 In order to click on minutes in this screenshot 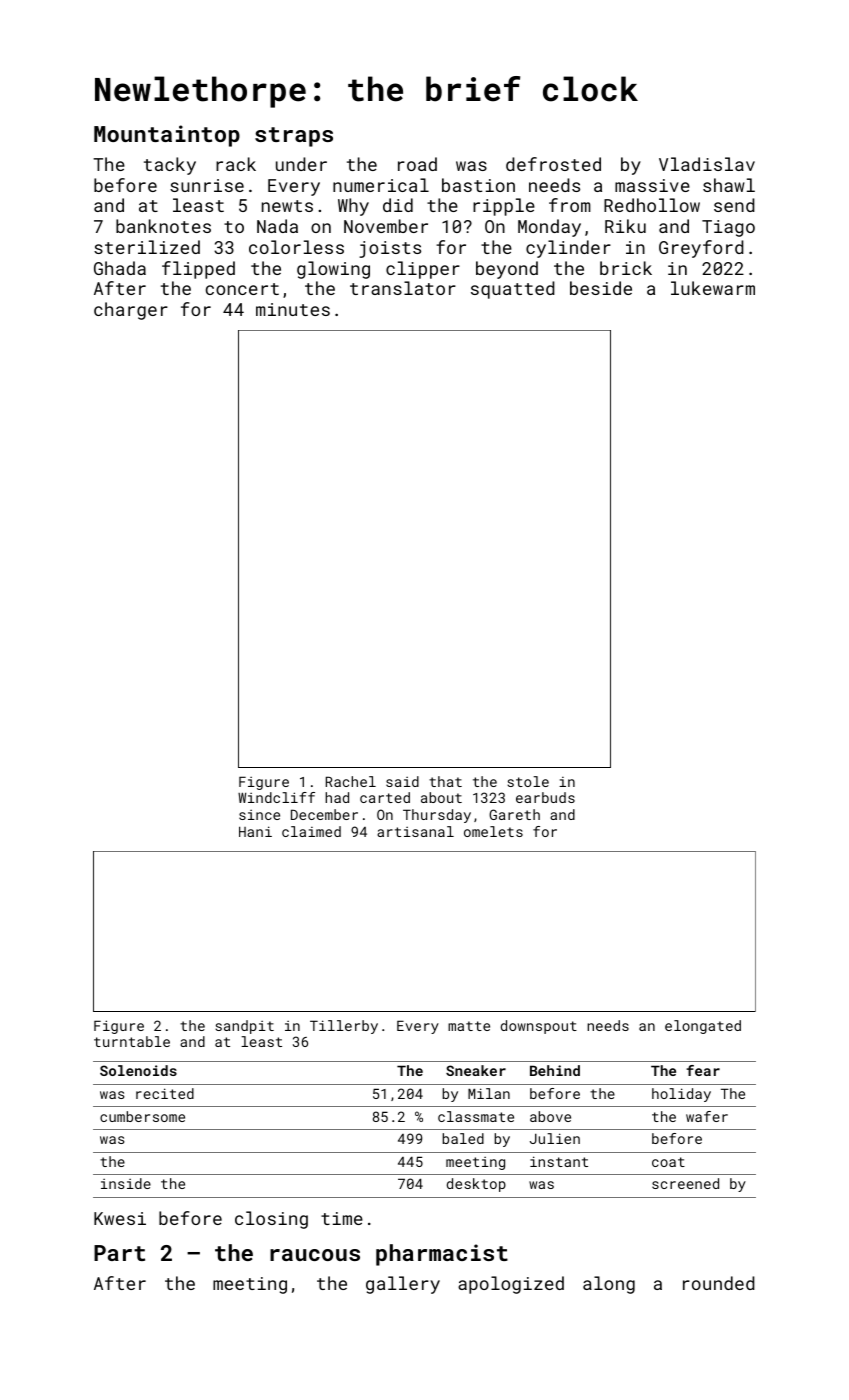, I will do `click(293, 309)`.
